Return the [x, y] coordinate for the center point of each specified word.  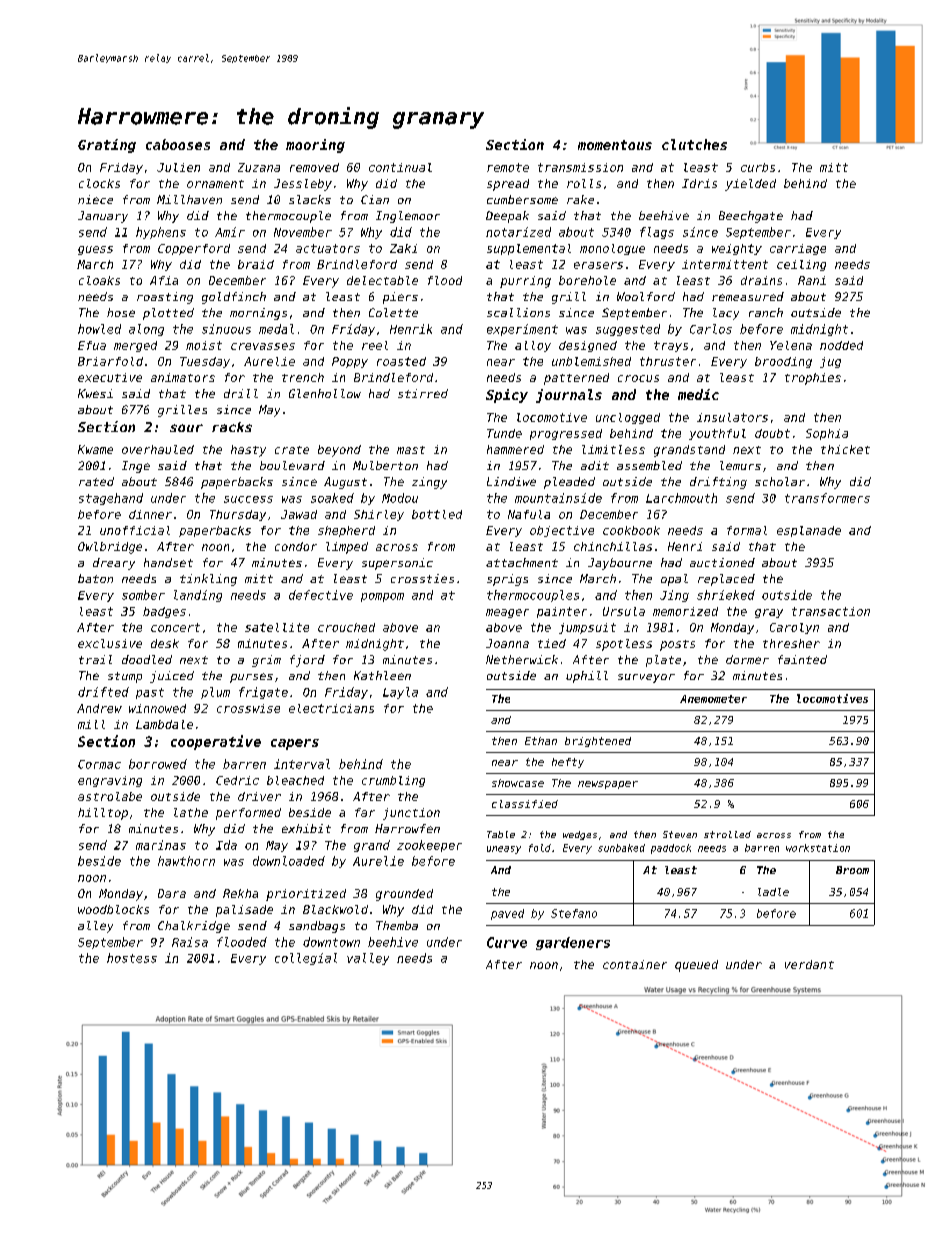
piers [400, 298]
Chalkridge [194, 927]
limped [347, 548]
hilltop [103, 814]
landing [198, 596]
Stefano [574, 913]
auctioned [722, 562]
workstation [818, 848]
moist [204, 345]
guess [95, 250]
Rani [812, 280]
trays [671, 346]
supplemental [529, 249]
